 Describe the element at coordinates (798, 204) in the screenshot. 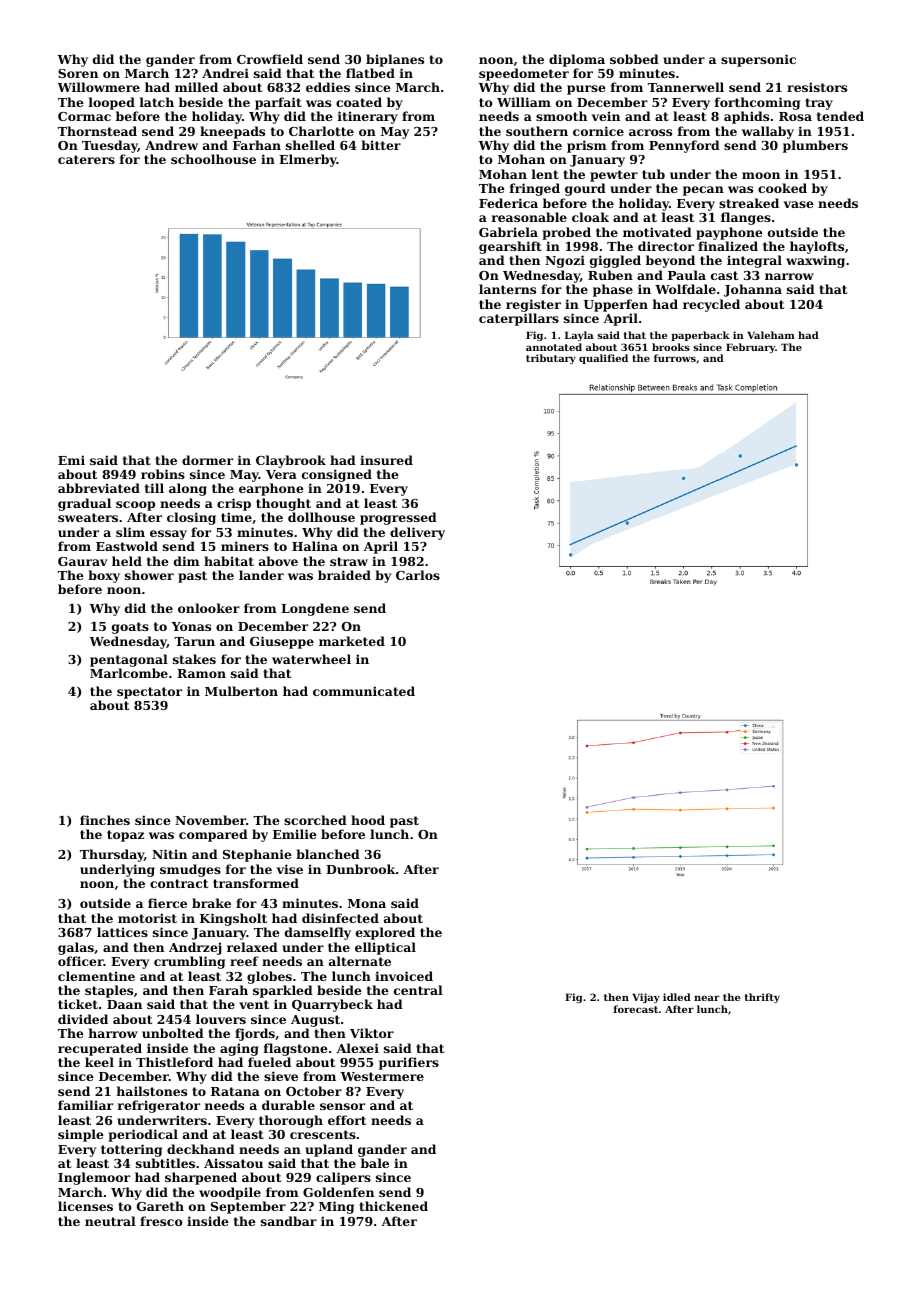

I see `vase` at that location.
